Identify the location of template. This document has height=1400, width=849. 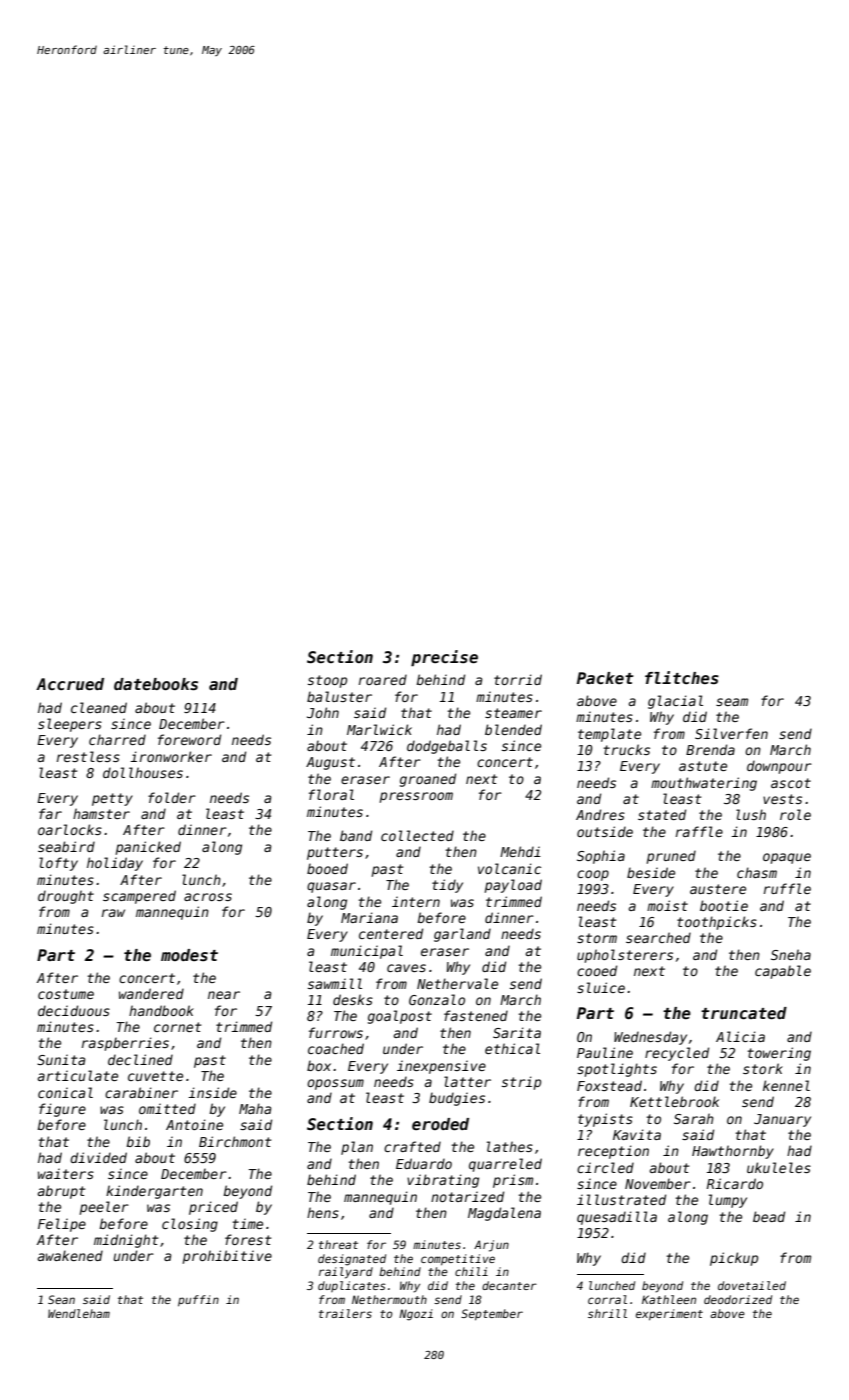
(609, 735).
